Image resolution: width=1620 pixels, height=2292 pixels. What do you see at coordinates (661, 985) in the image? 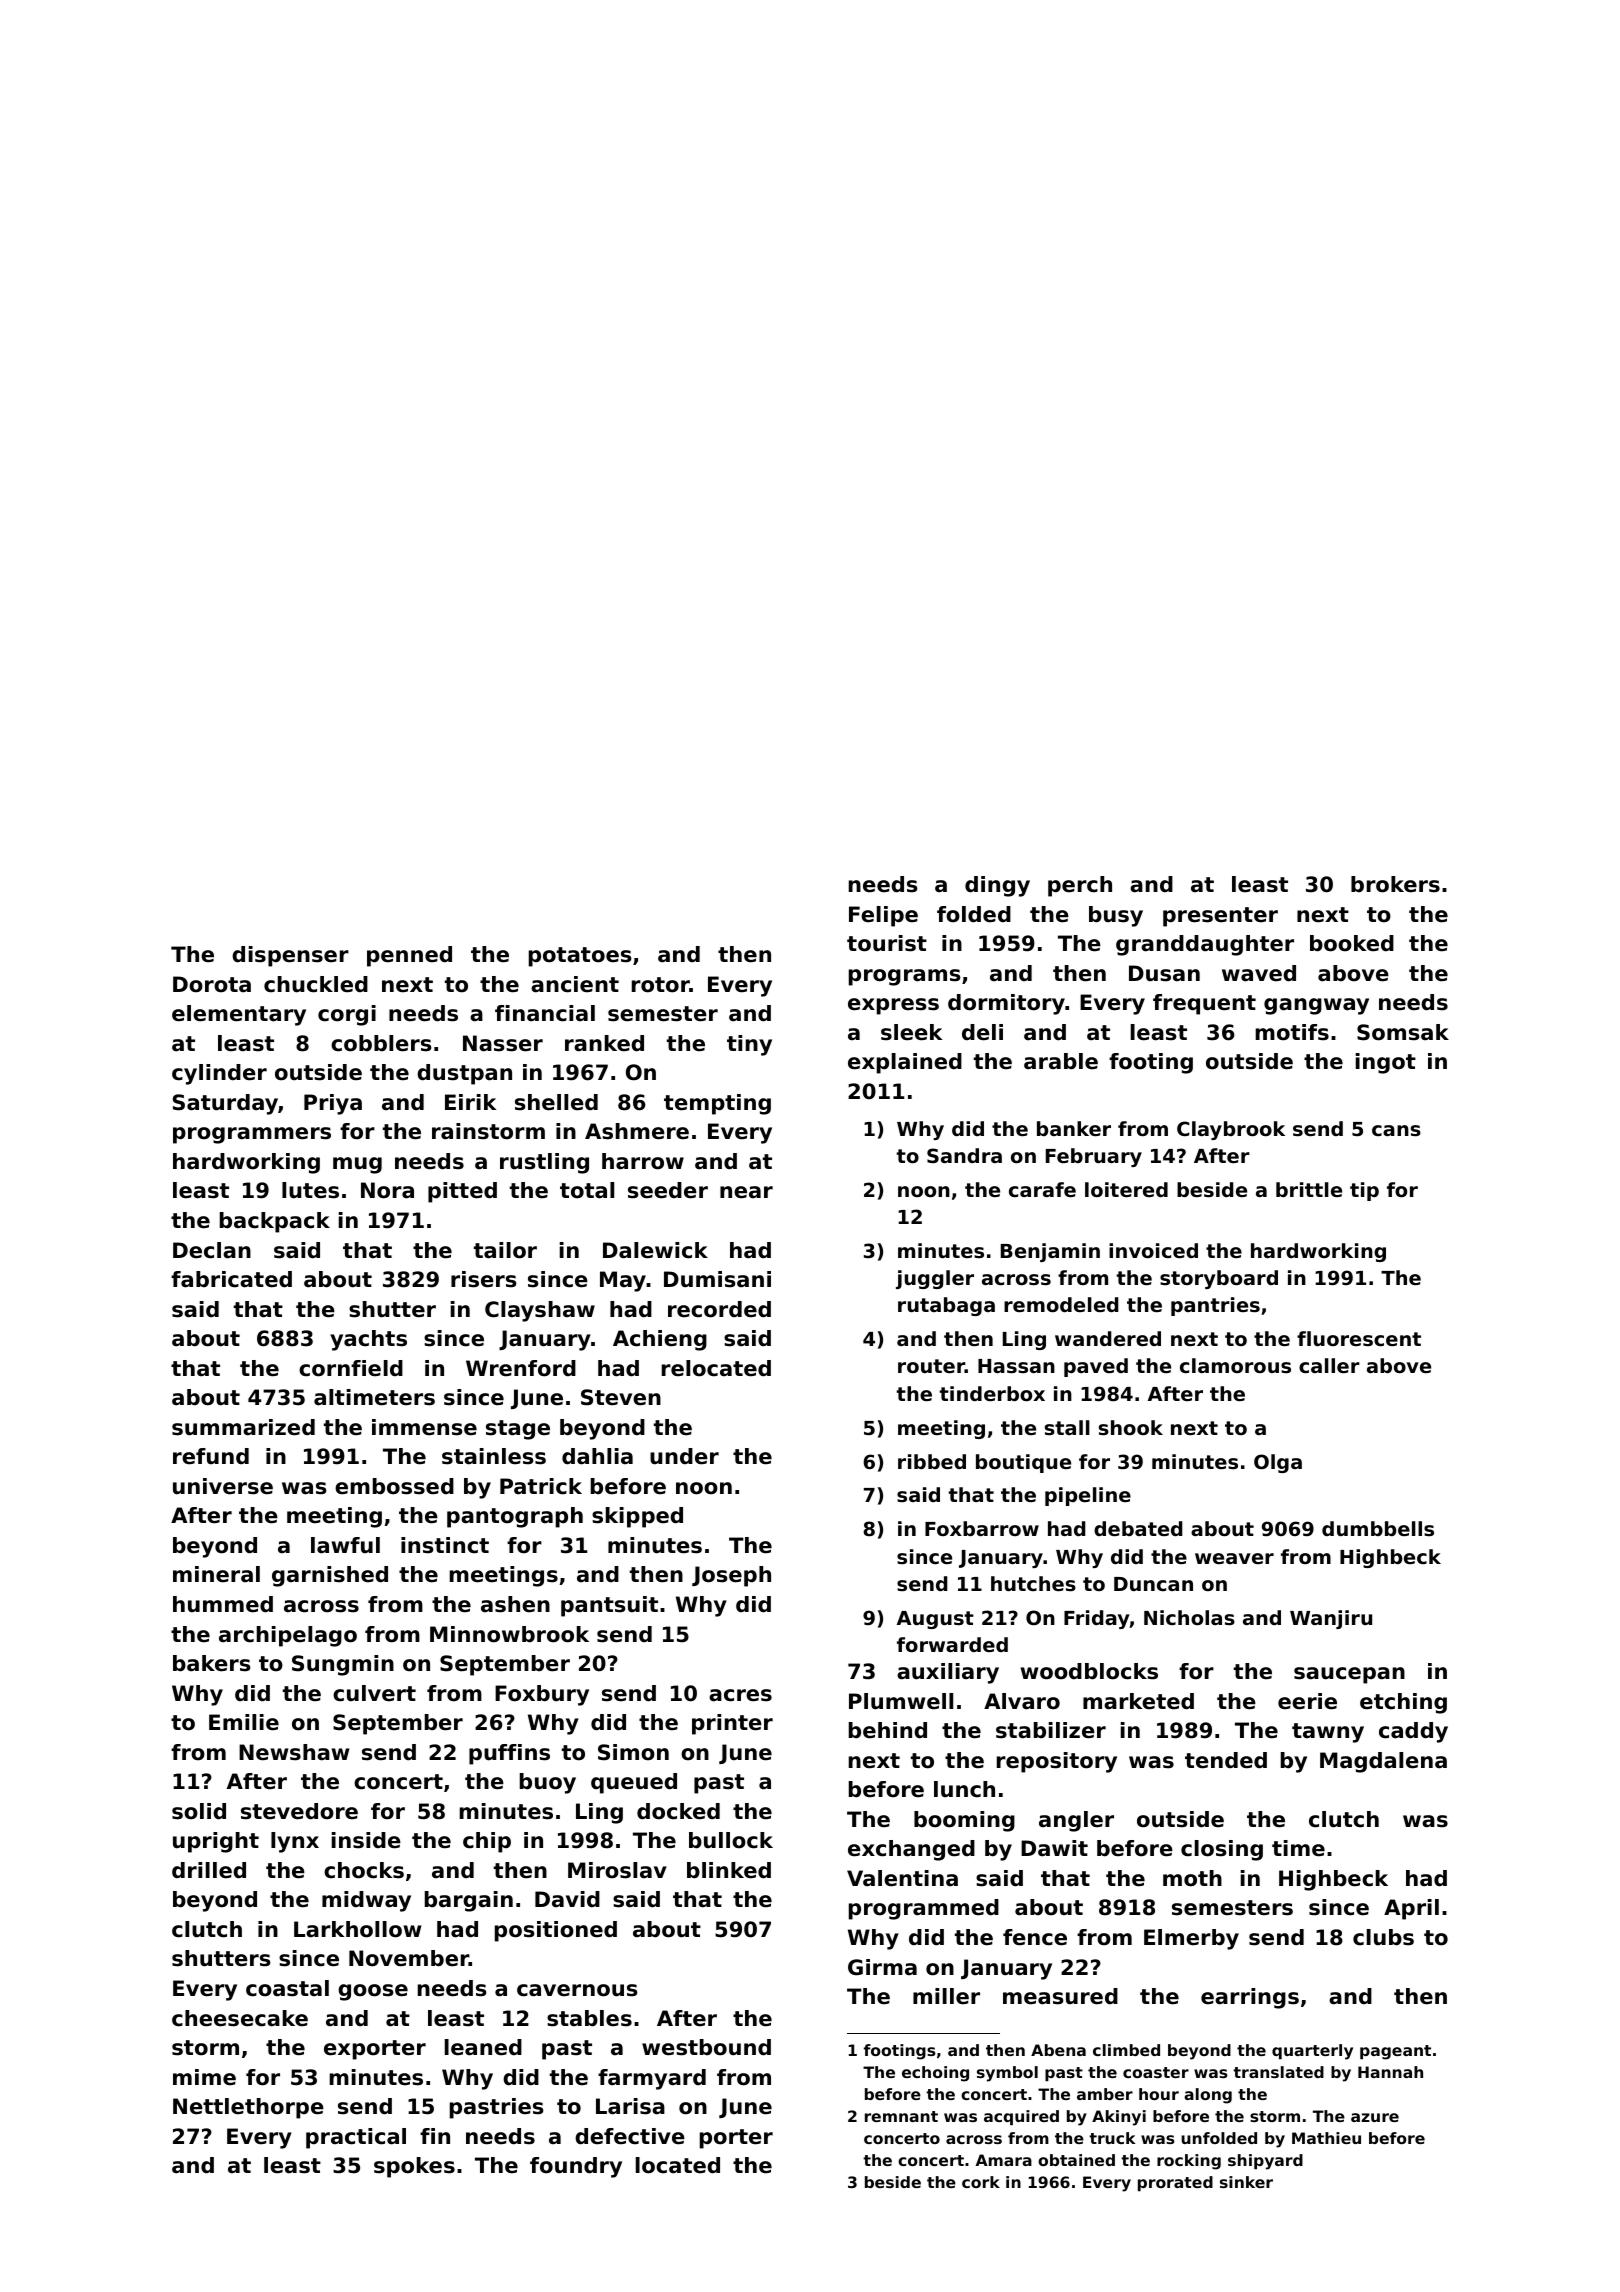
I see `rotor` at bounding box center [661, 985].
